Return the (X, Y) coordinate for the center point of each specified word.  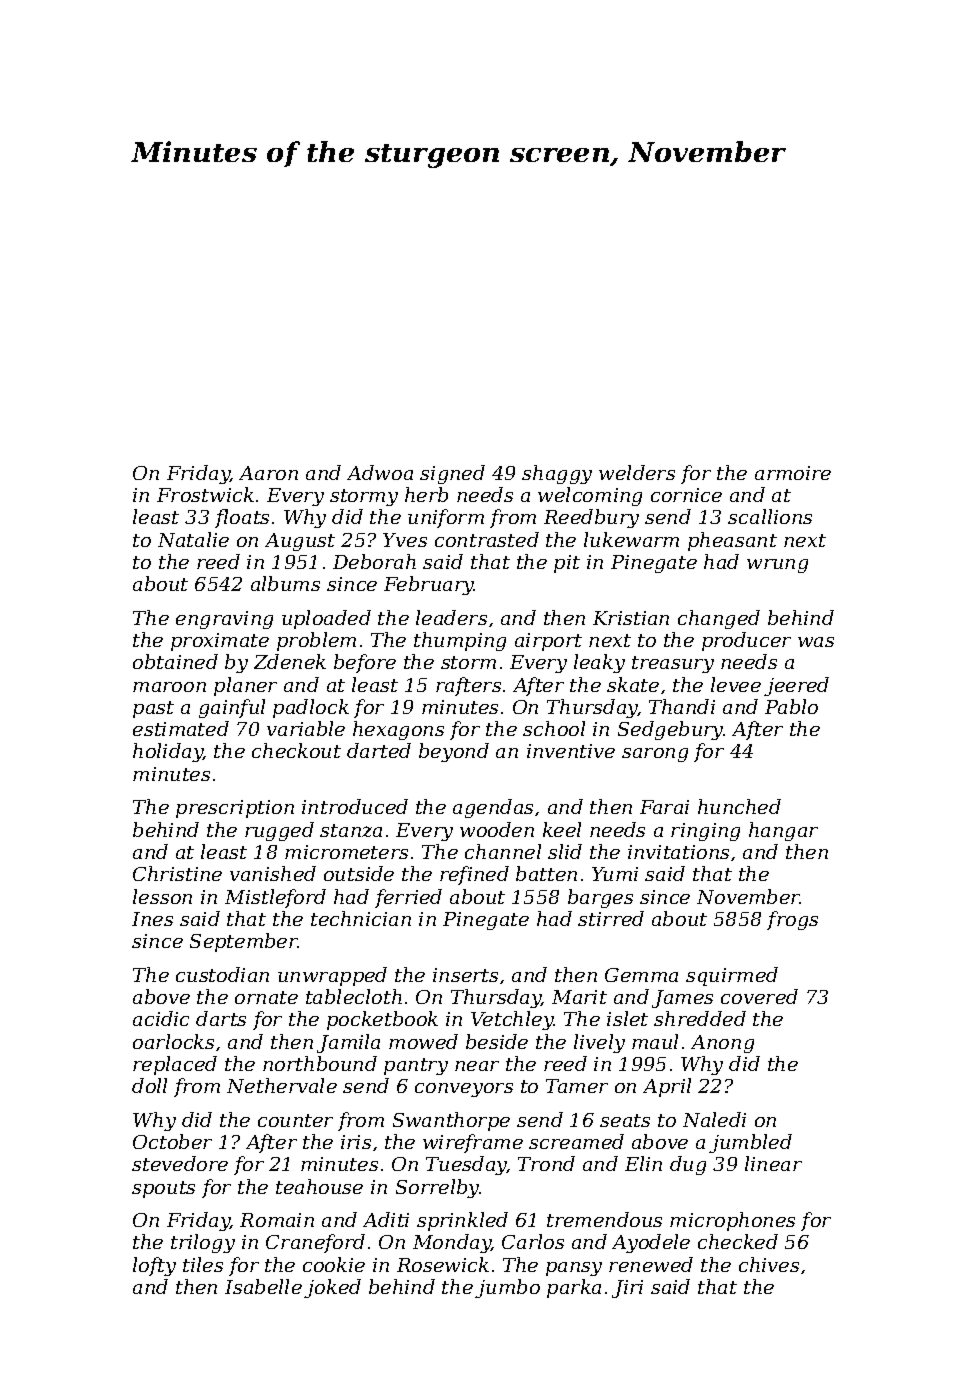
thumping (460, 641)
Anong (722, 1044)
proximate (220, 642)
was (816, 642)
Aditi (386, 1219)
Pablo (791, 706)
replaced (175, 1065)
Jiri (627, 1289)
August (300, 542)
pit (567, 564)
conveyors (464, 1090)
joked (332, 1288)
